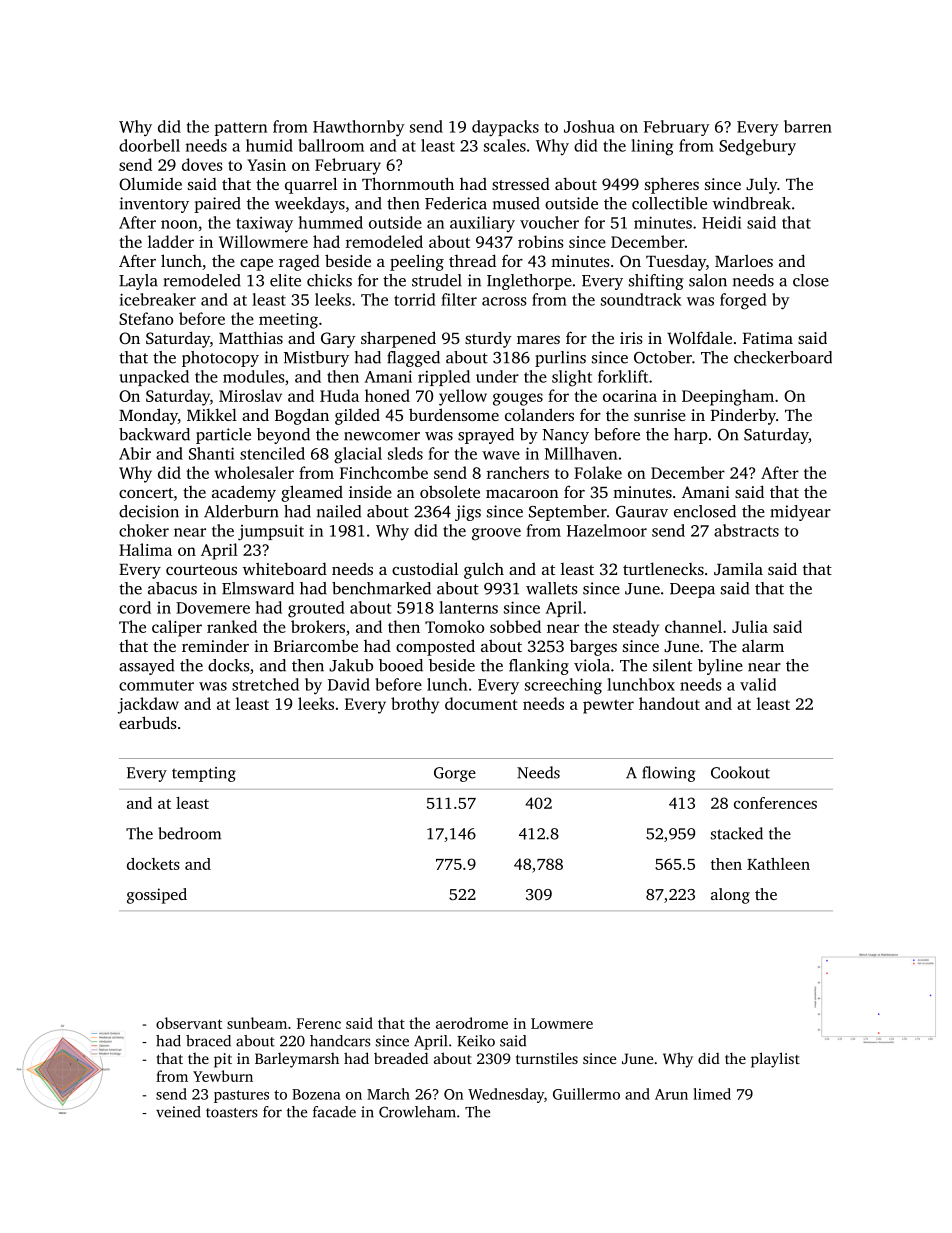 The image size is (952, 1233). What do you see at coordinates (189, 1023) in the document?
I see `observant` at bounding box center [189, 1023].
